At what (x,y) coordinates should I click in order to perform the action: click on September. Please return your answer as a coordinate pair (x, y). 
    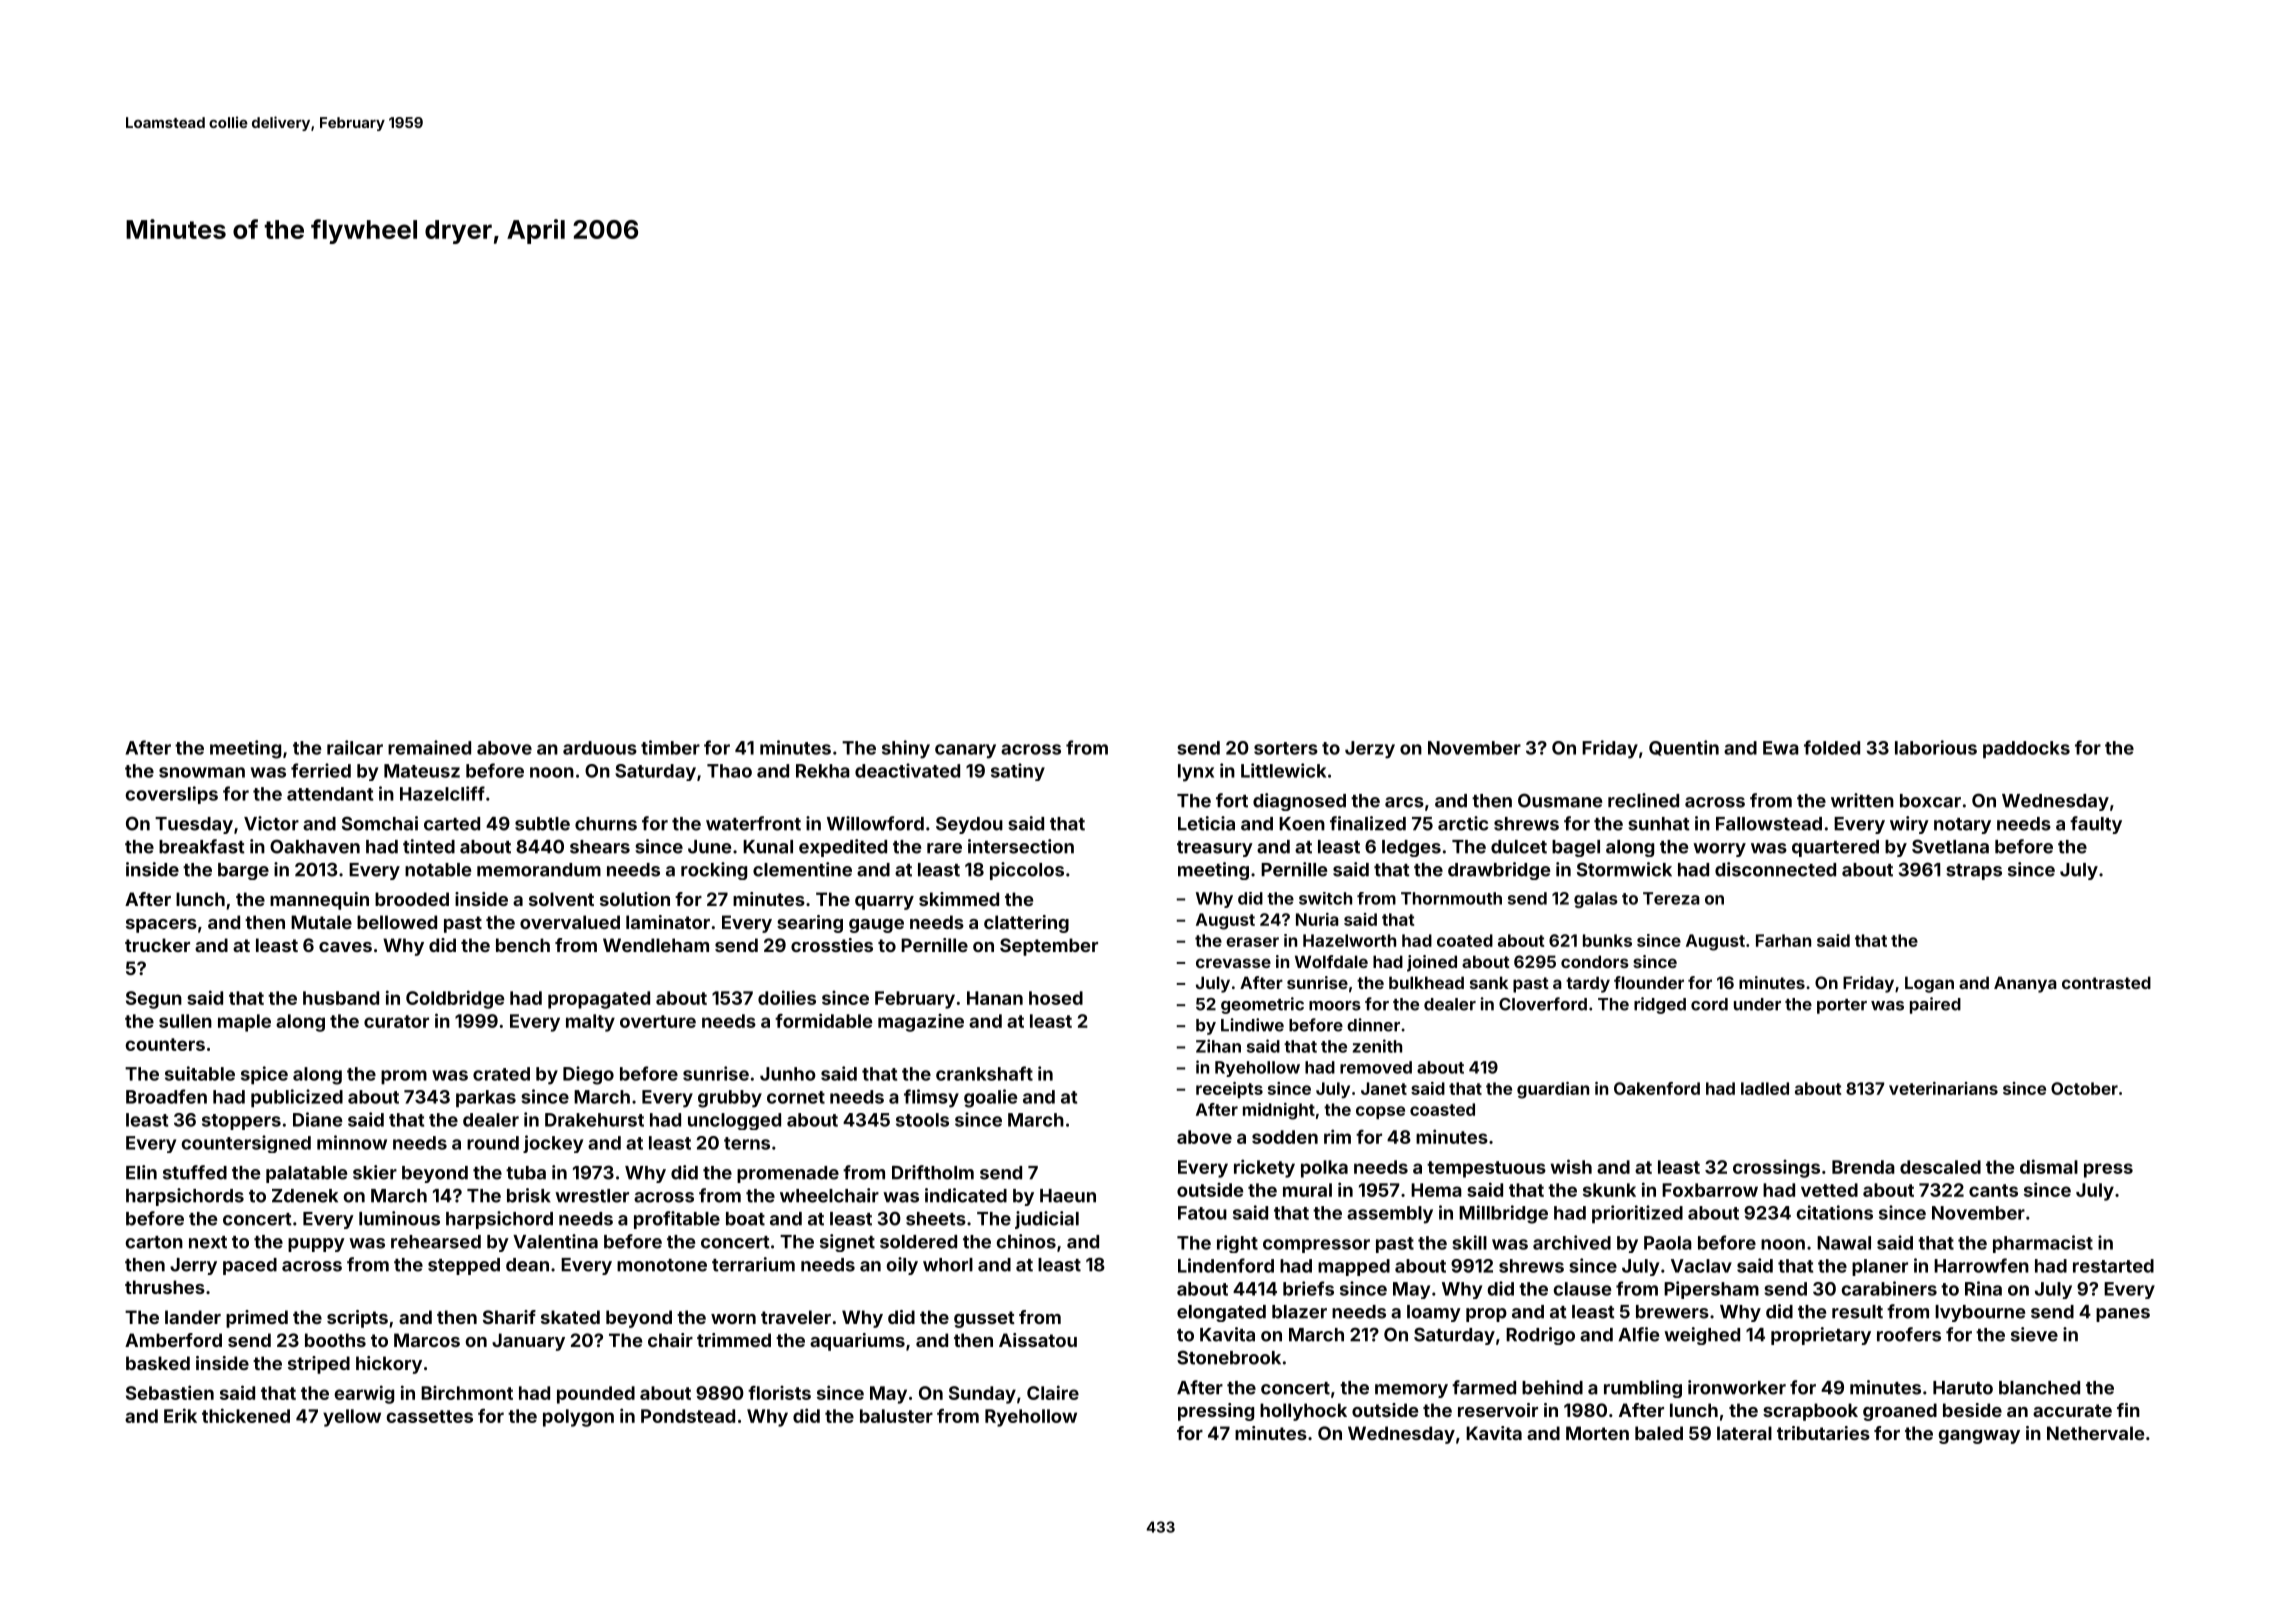
    Looking at the image, I should click on (1049, 947).
